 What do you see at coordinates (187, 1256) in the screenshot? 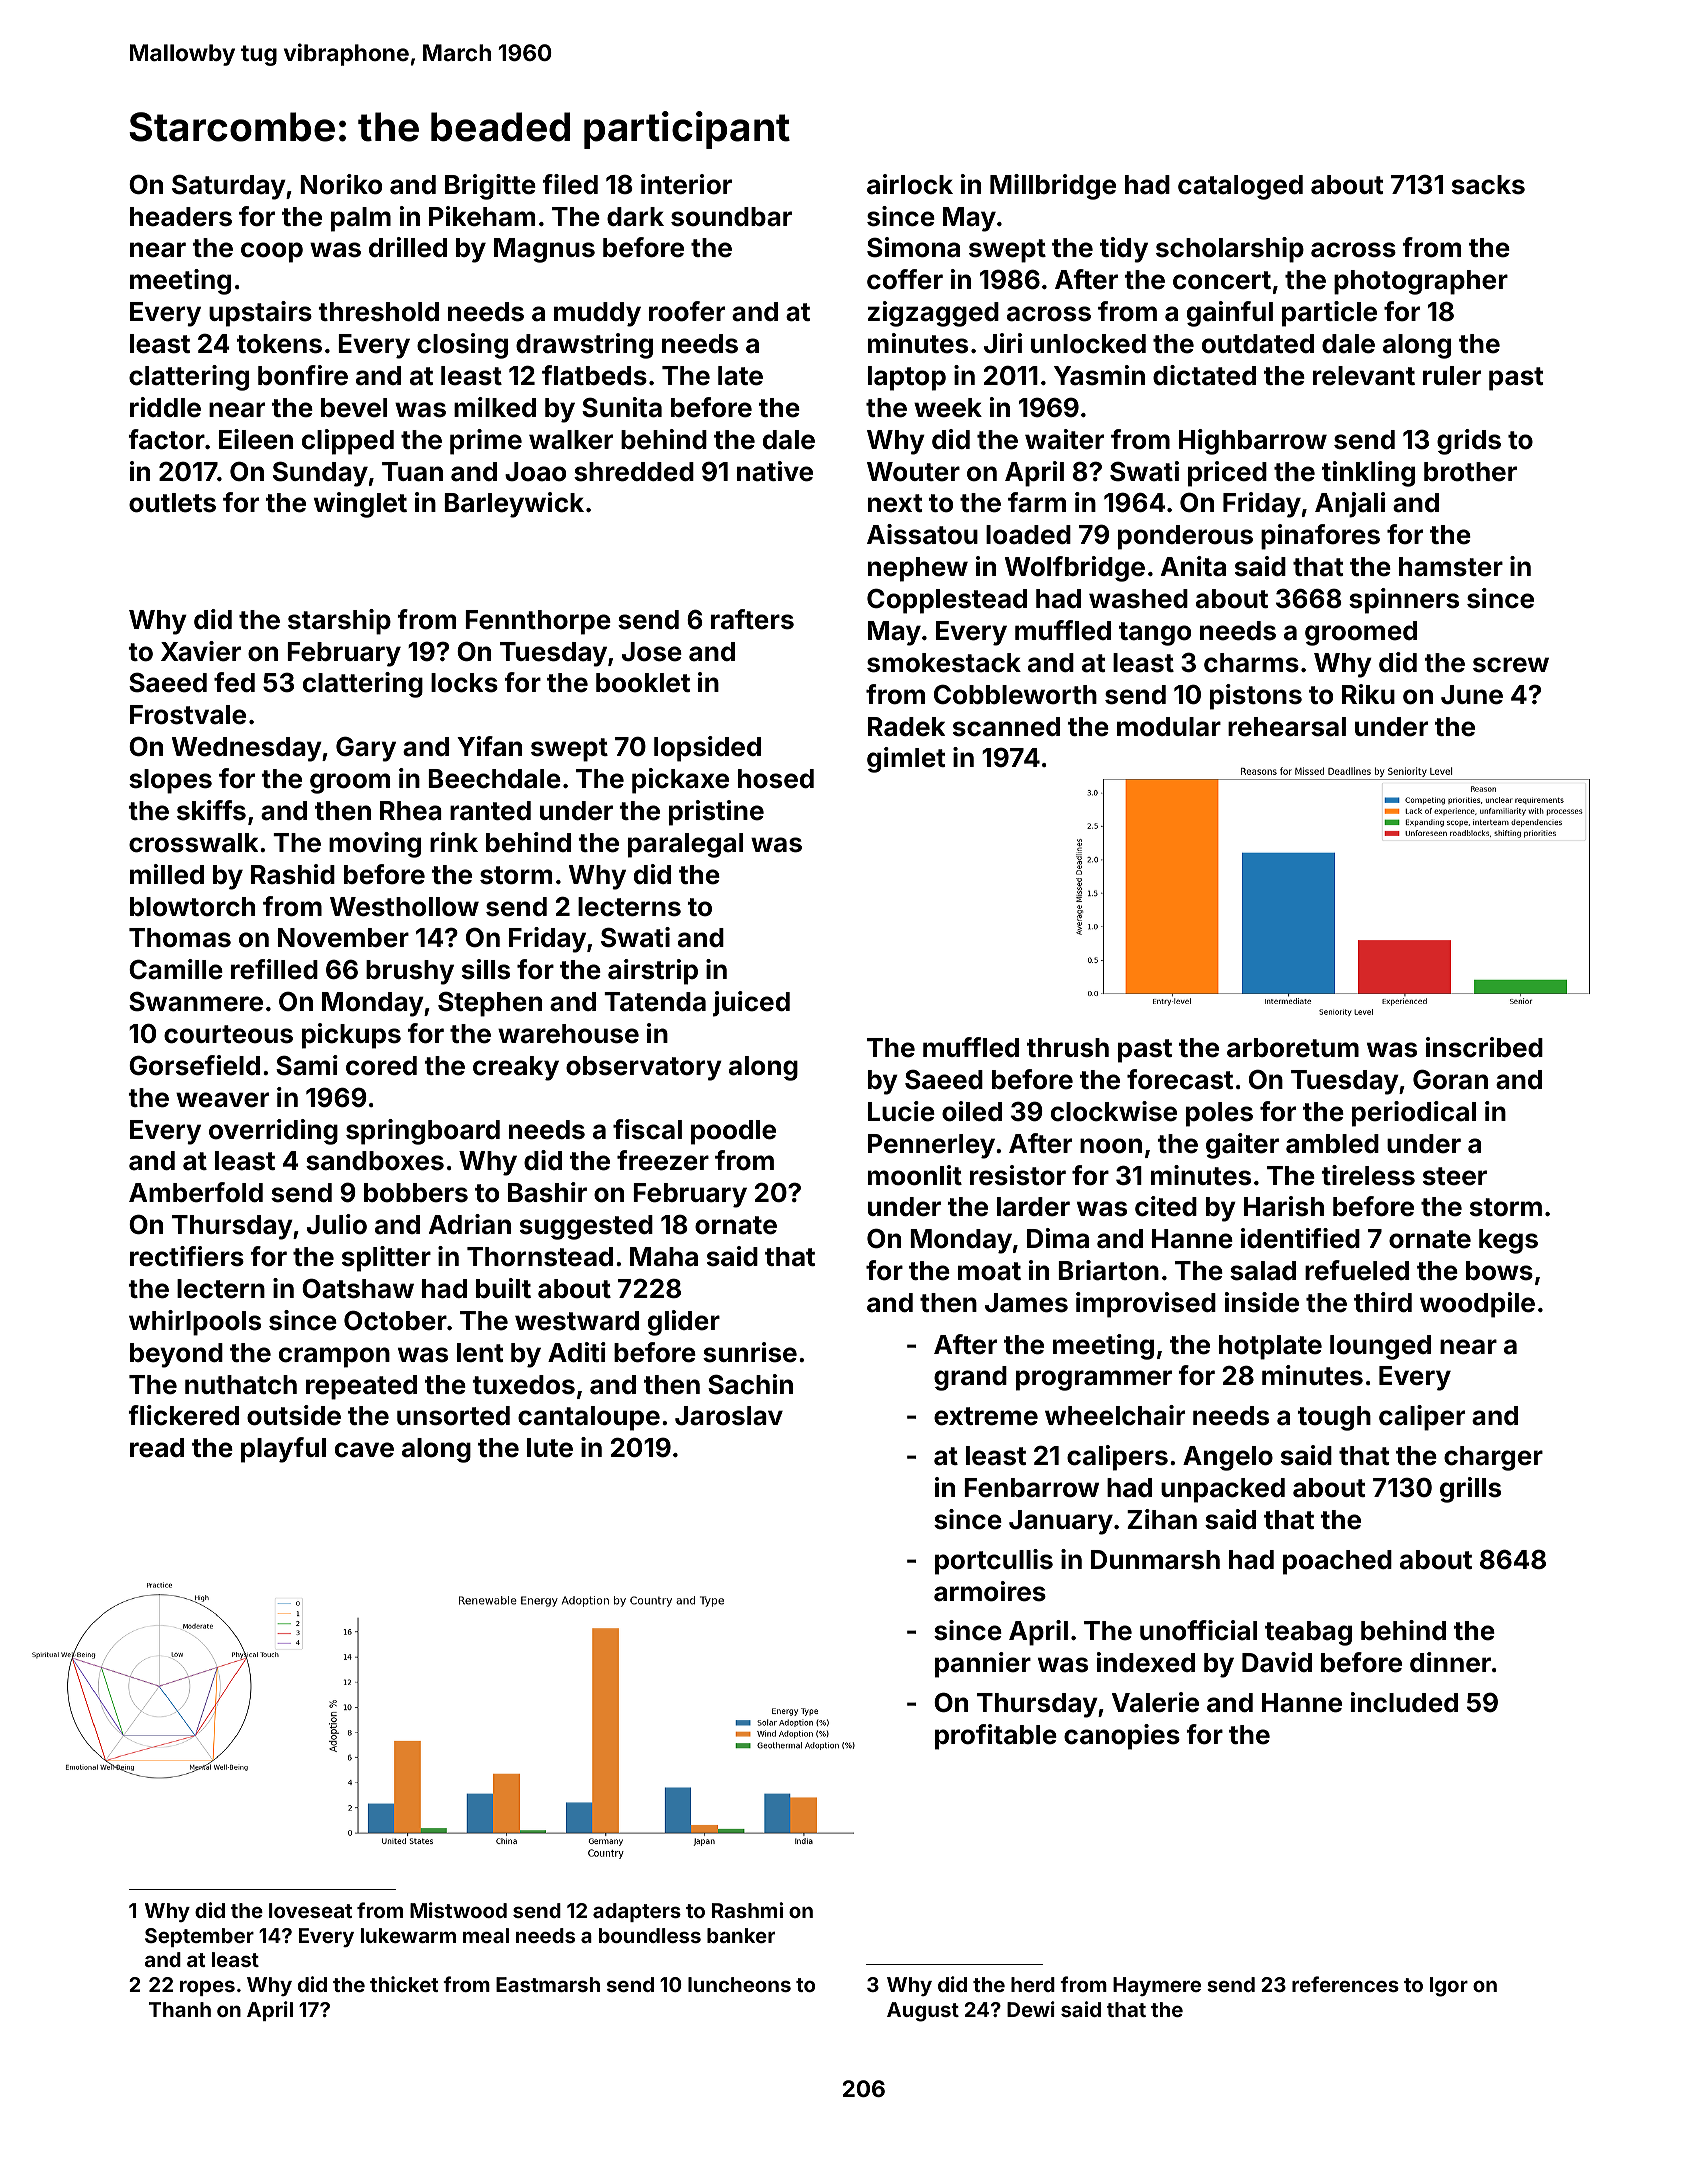
I see `rectifiers` at bounding box center [187, 1256].
